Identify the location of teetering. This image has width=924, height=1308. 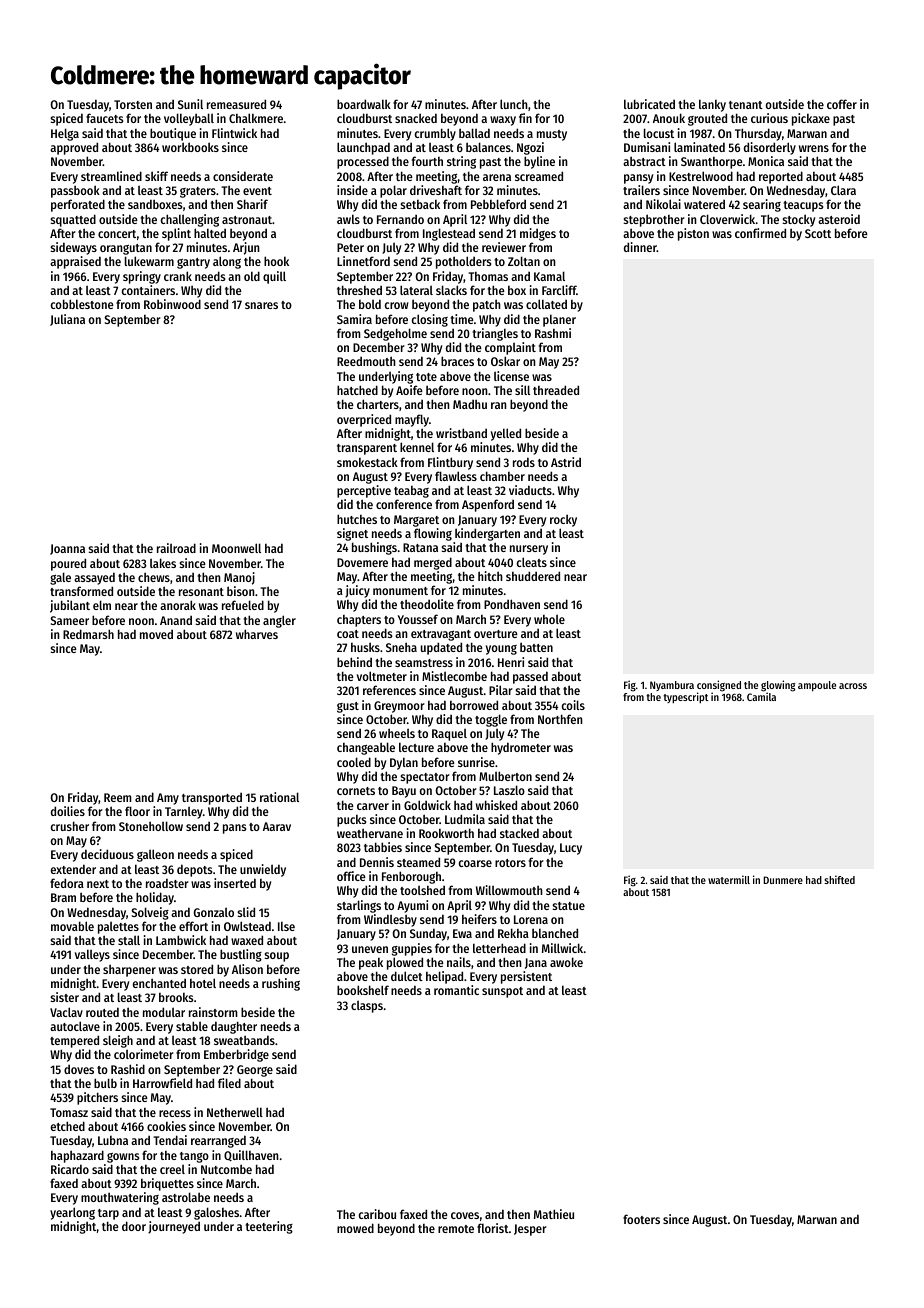
(269, 1227).
